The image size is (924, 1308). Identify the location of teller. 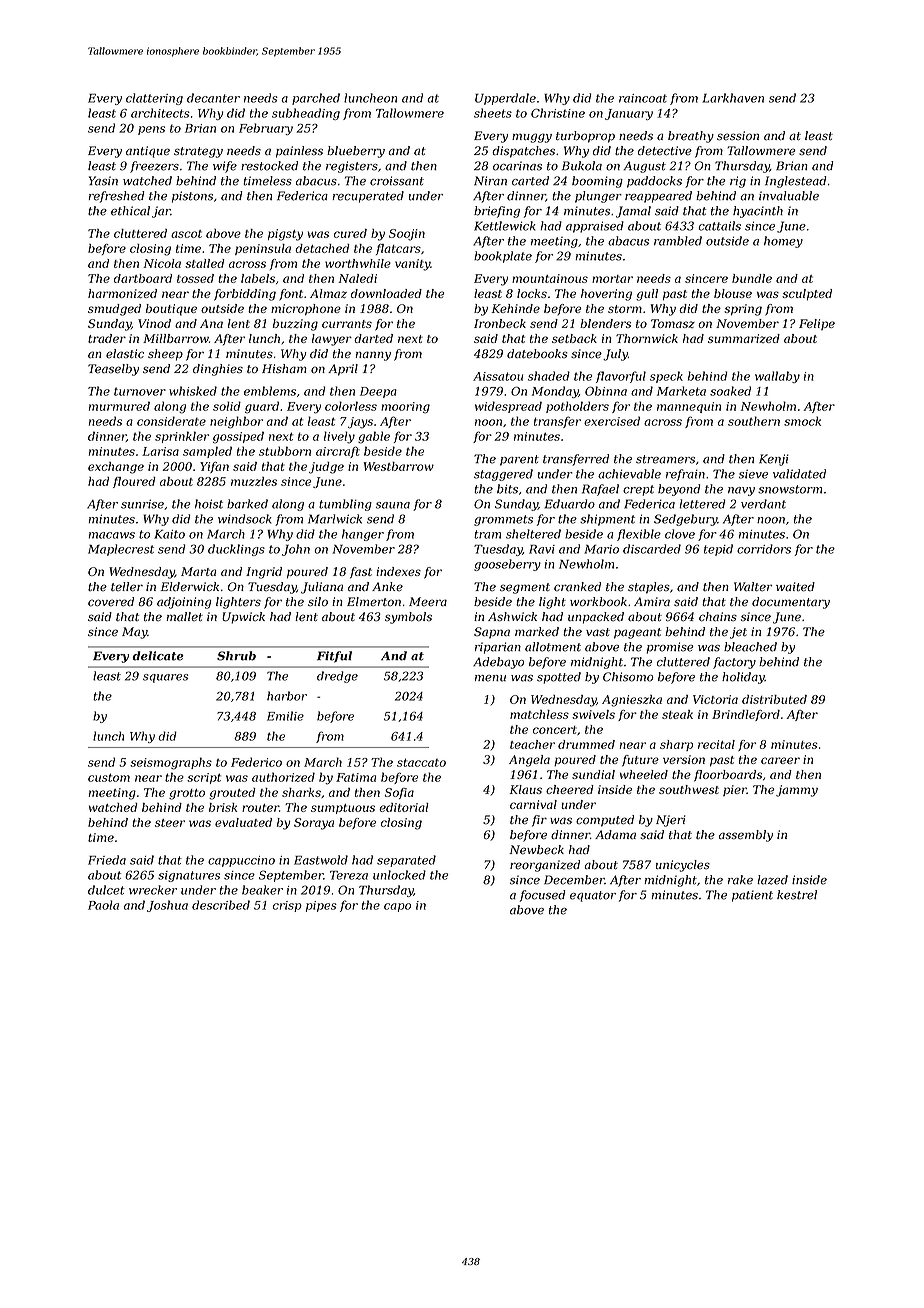
(127, 587).
